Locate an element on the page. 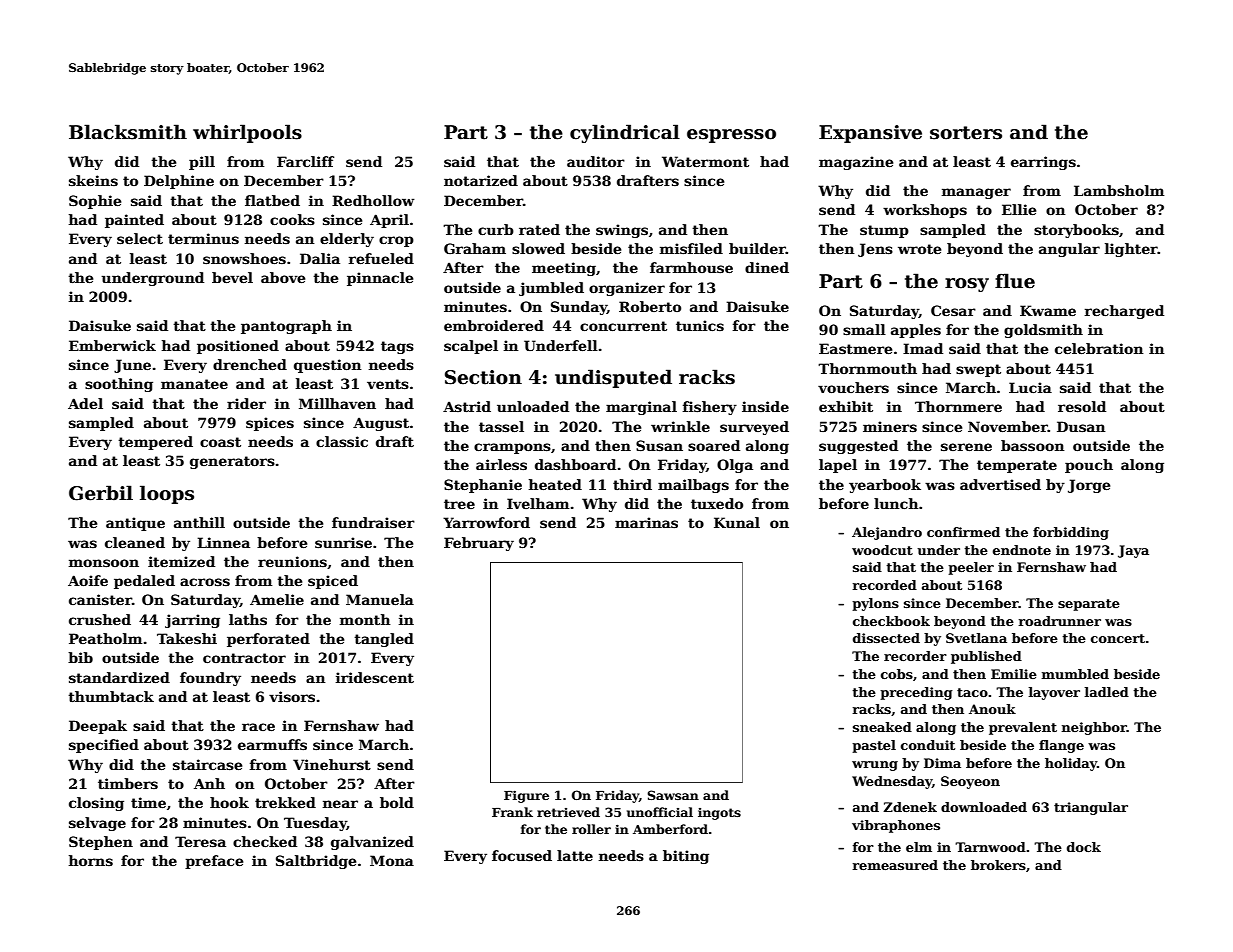 Image resolution: width=1233 pixels, height=952 pixels. tempered is located at coordinates (155, 443).
